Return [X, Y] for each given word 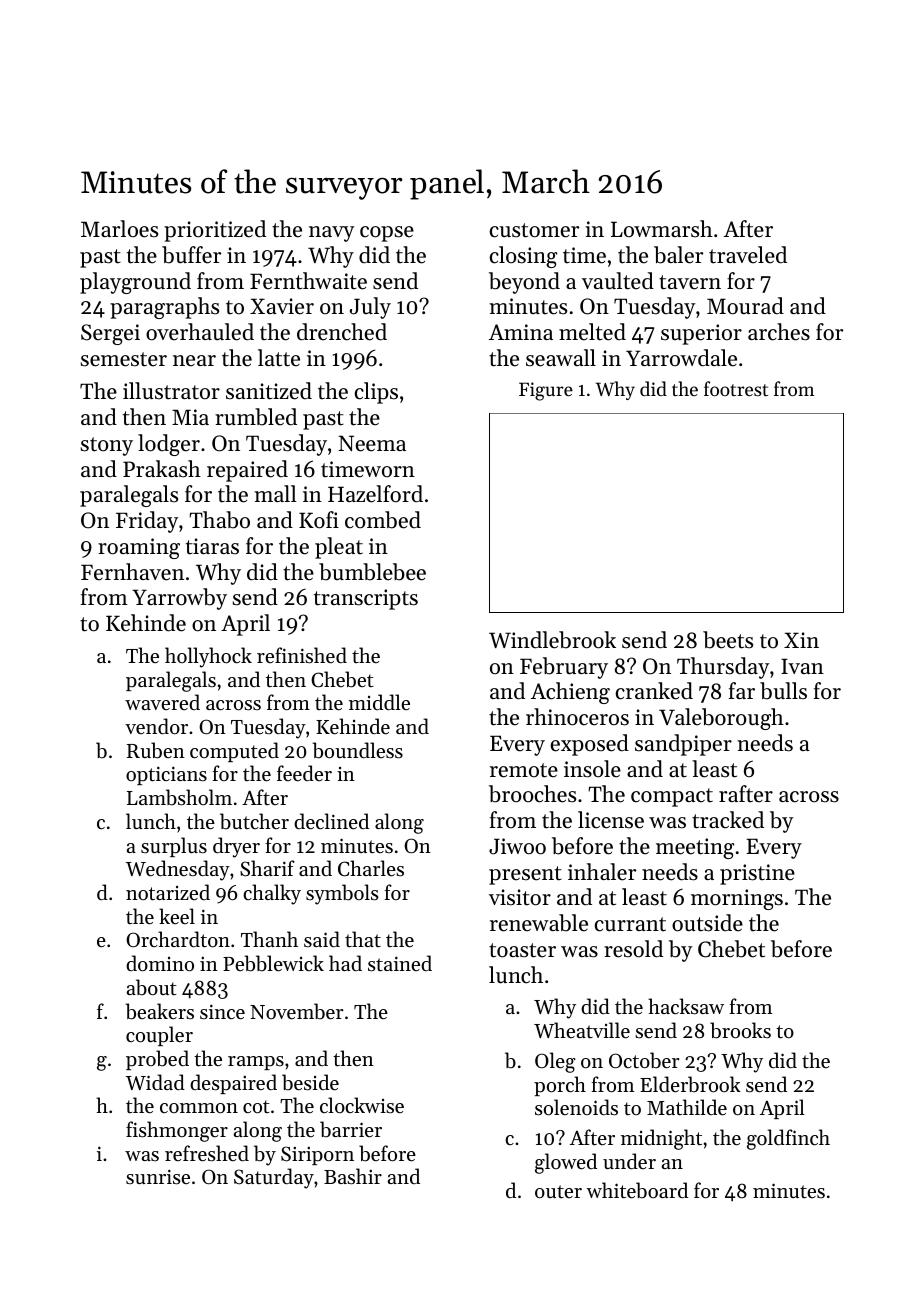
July [370, 308]
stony [107, 446]
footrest [736, 388]
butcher [254, 821]
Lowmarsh [662, 229]
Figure [546, 391]
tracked [728, 820]
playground [135, 283]
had [345, 963]
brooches [532, 794]
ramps [256, 1063]
